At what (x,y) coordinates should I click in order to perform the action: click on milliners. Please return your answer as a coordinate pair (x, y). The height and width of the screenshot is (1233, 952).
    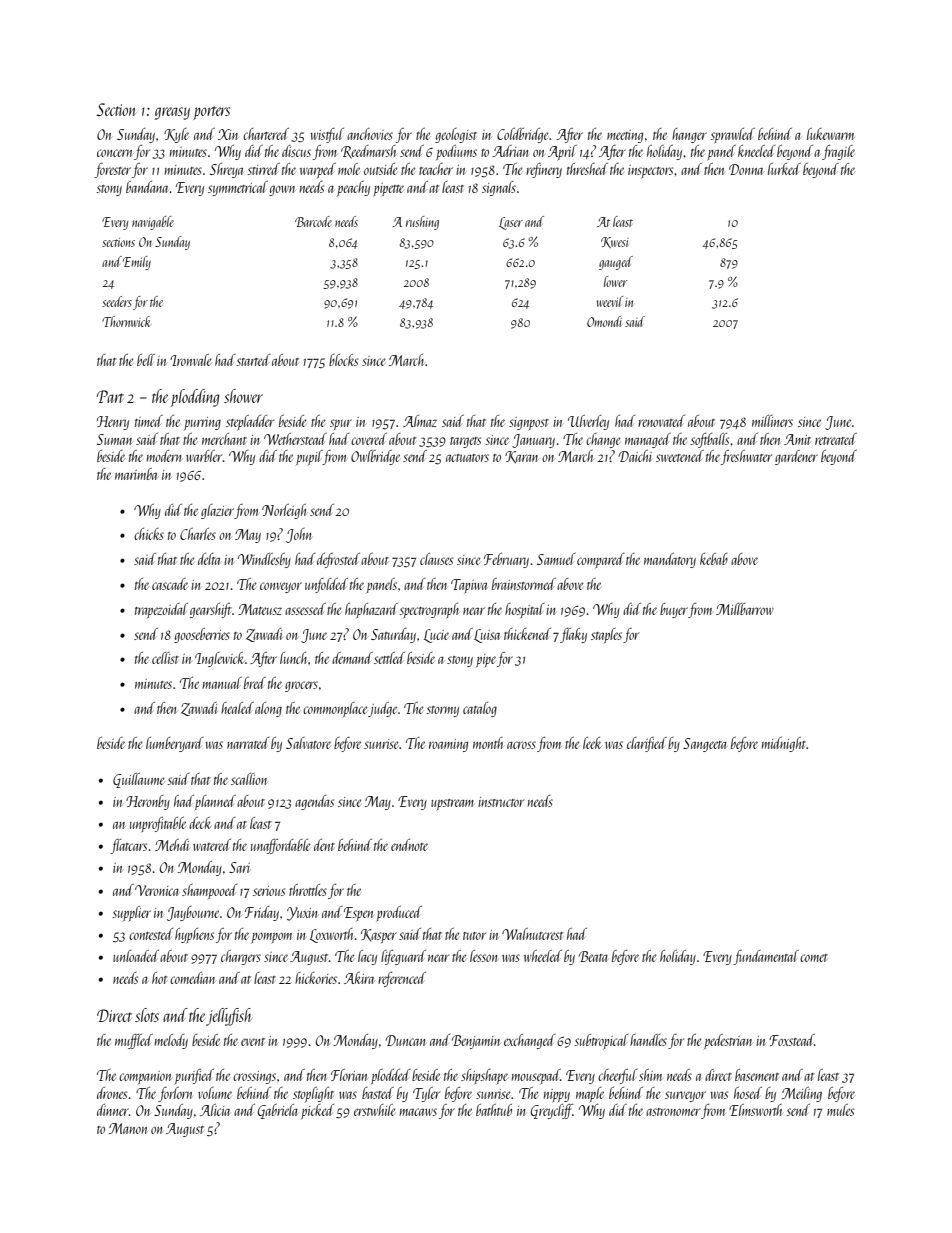
    Looking at the image, I should click on (772, 421).
